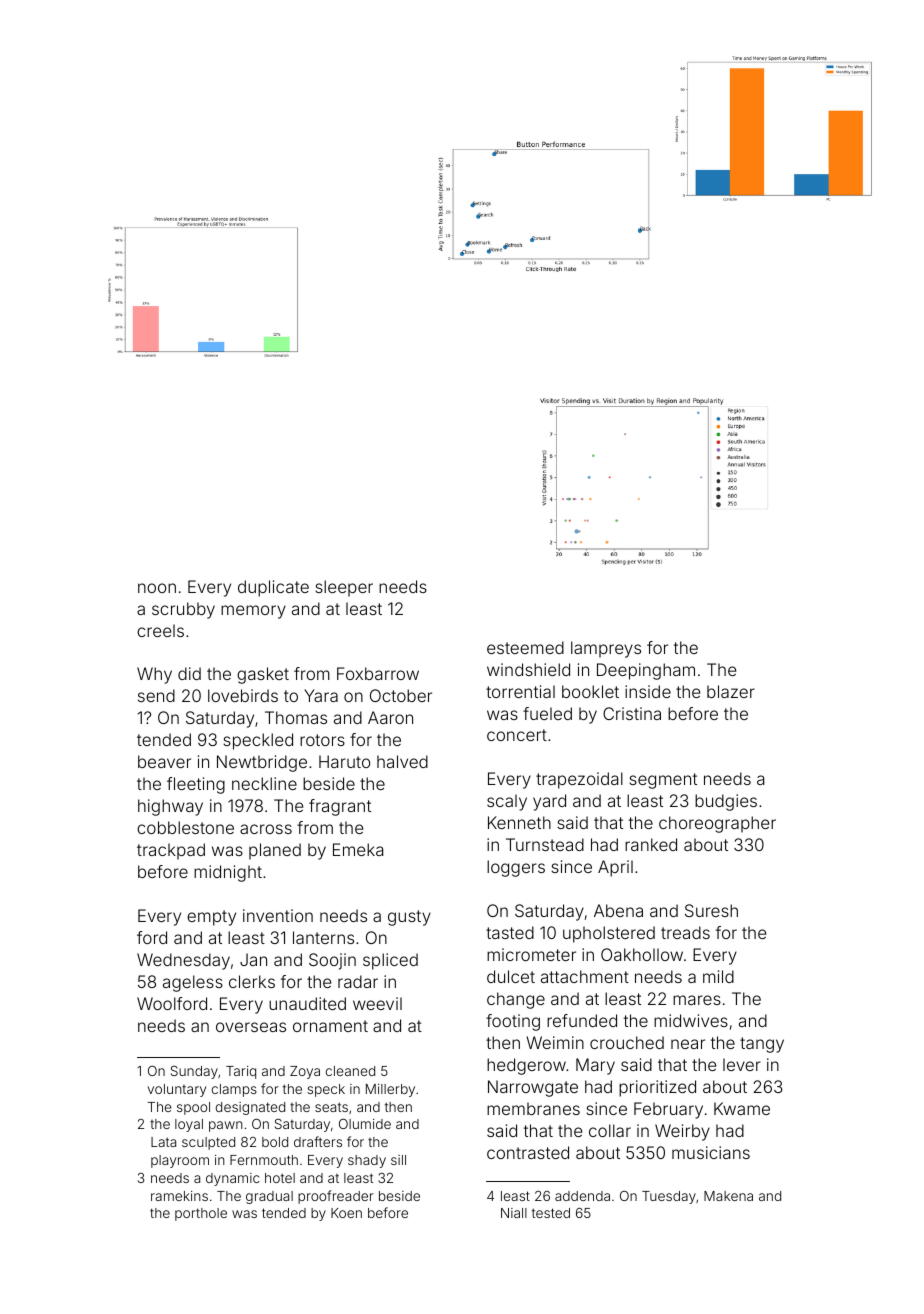 This screenshot has width=924, height=1314. I want to click on clerks, so click(252, 981).
